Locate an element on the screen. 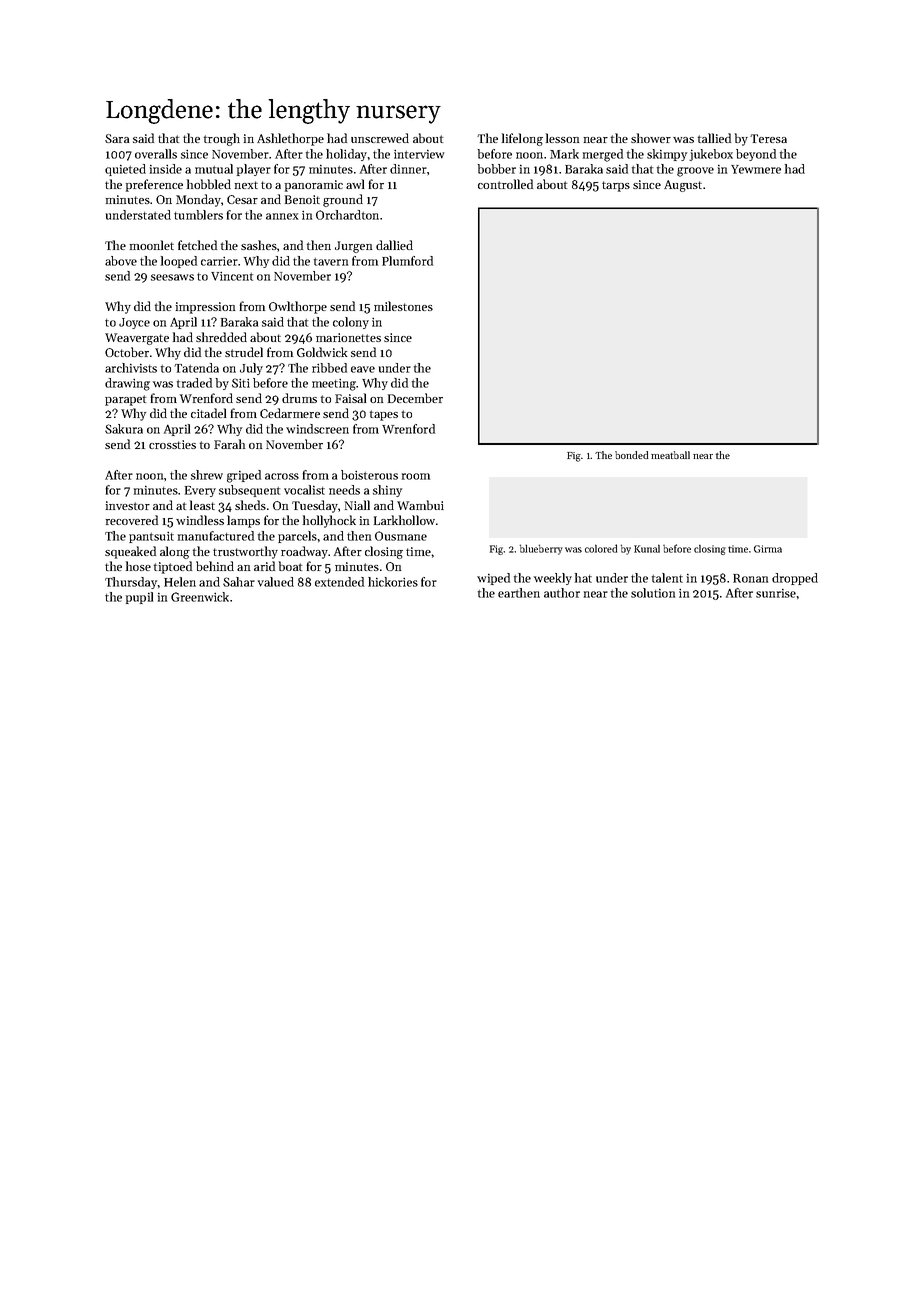 The height and width of the screenshot is (1308, 924). Goldwick is located at coordinates (322, 352).
